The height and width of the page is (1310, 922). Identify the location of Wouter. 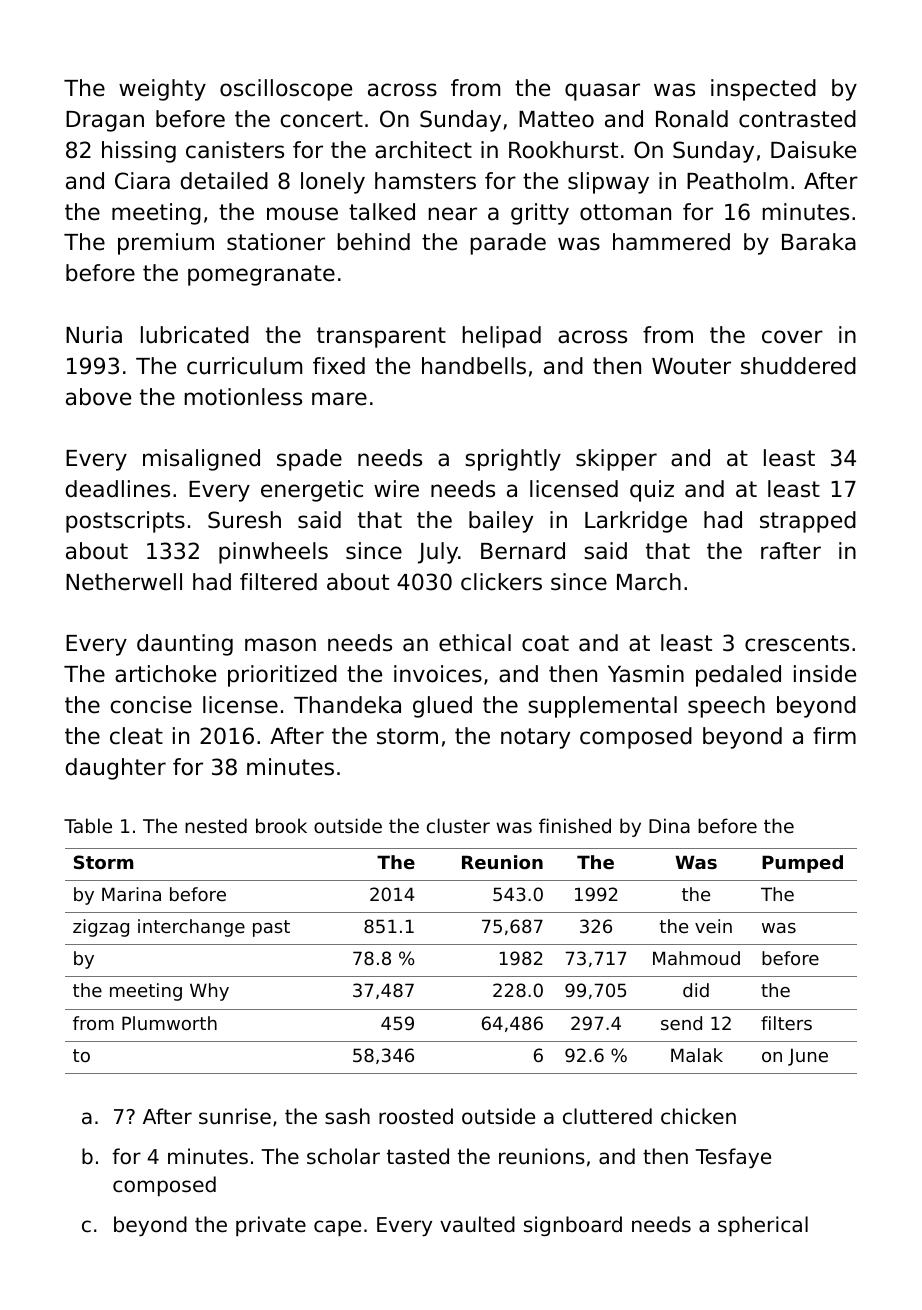
(691, 366).
